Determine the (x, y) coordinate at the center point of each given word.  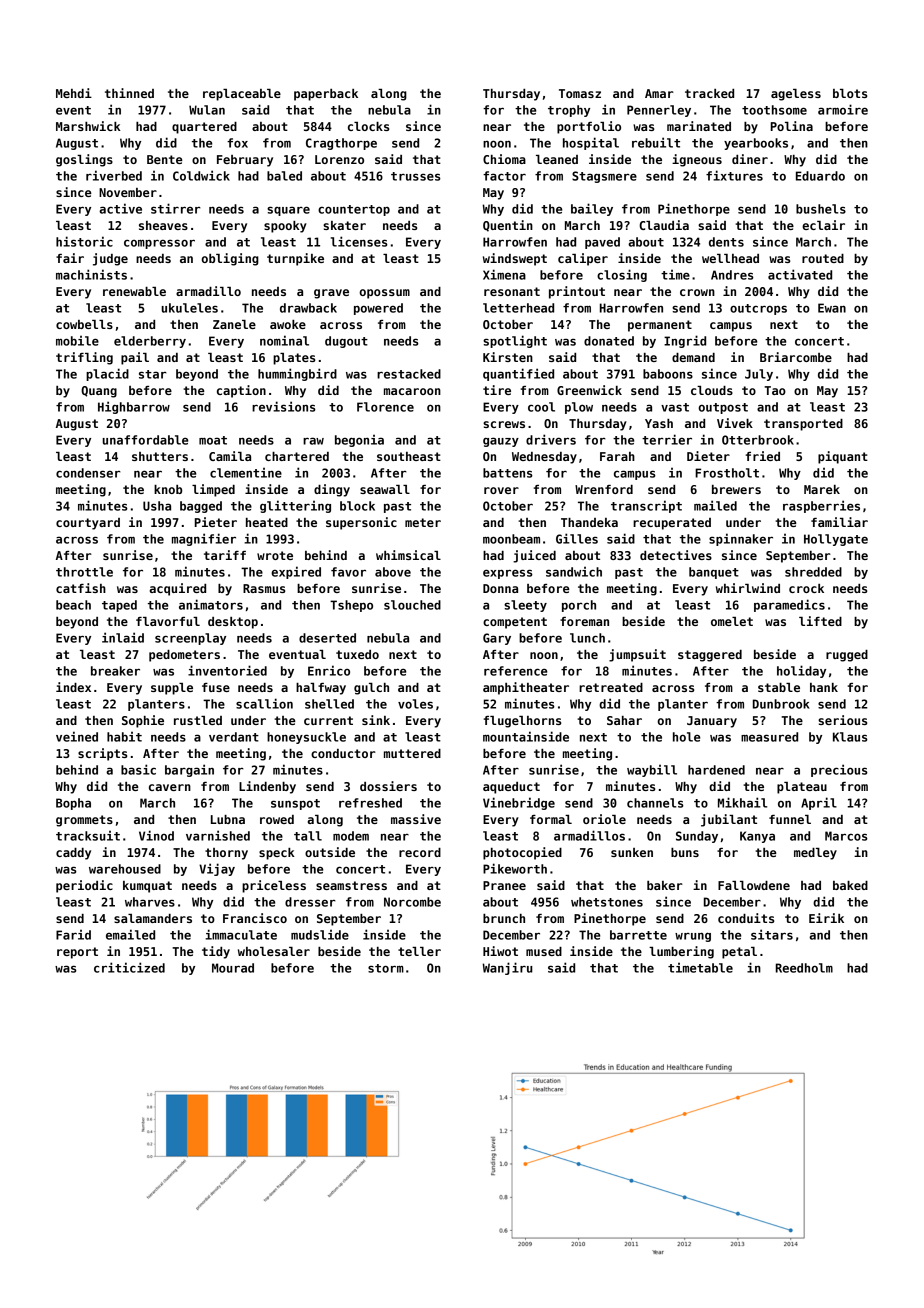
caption (241, 391)
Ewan (832, 308)
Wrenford (604, 489)
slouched (412, 605)
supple (172, 689)
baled (284, 176)
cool (541, 407)
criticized (129, 967)
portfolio (589, 127)
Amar (659, 93)
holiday (801, 671)
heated (267, 522)
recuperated (672, 524)
